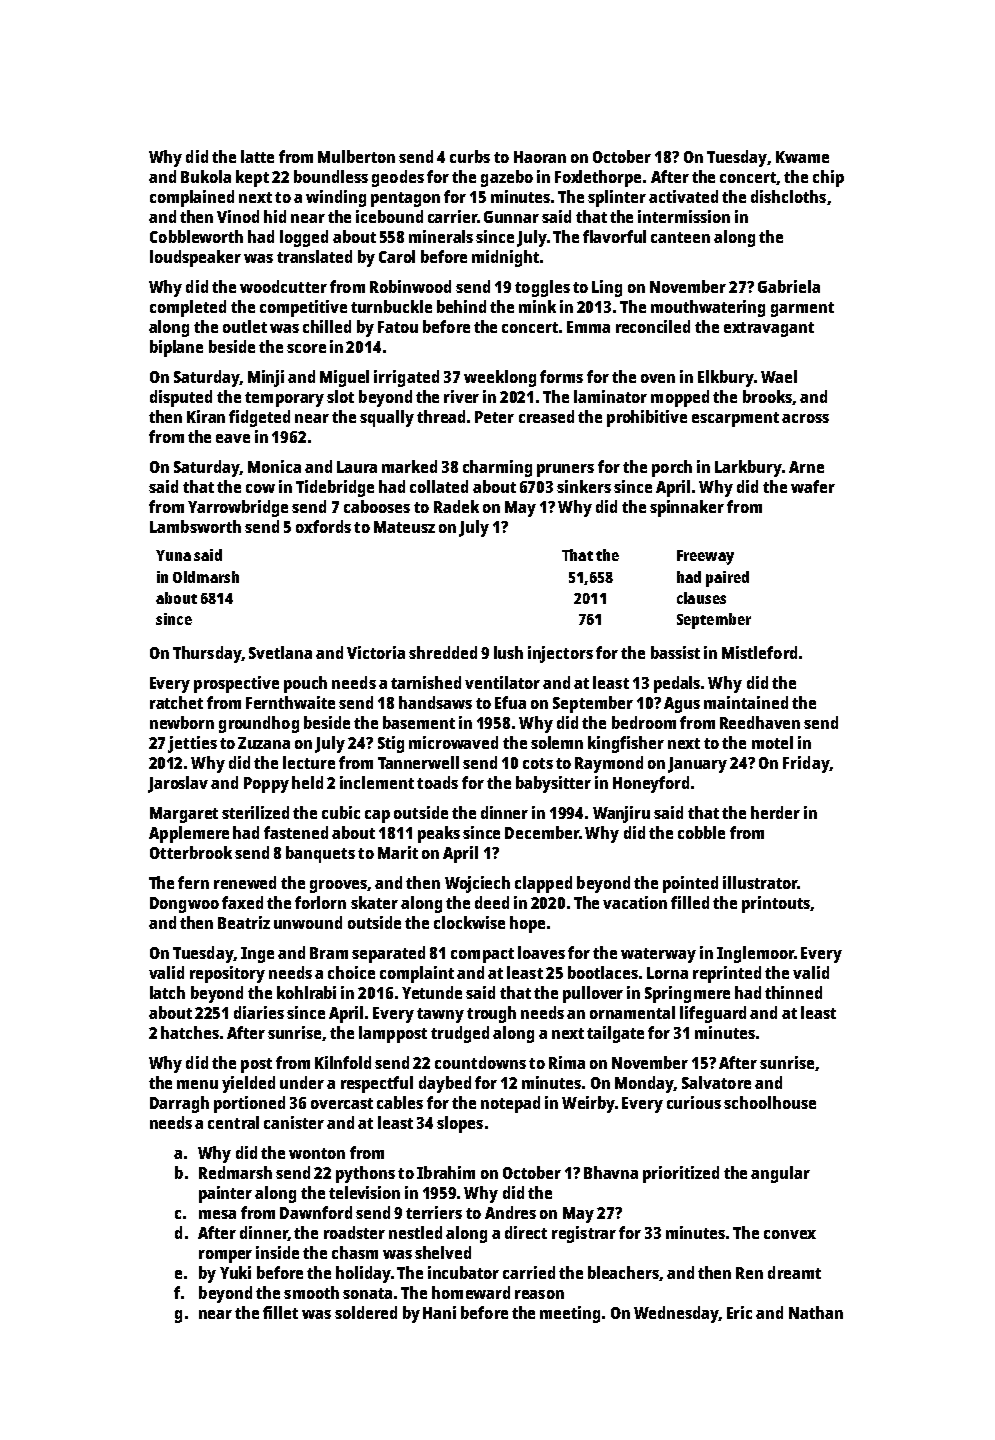 The width and height of the screenshot is (995, 1440). Describe the element at coordinates (584, 486) in the screenshot. I see `sinkers` at that location.
